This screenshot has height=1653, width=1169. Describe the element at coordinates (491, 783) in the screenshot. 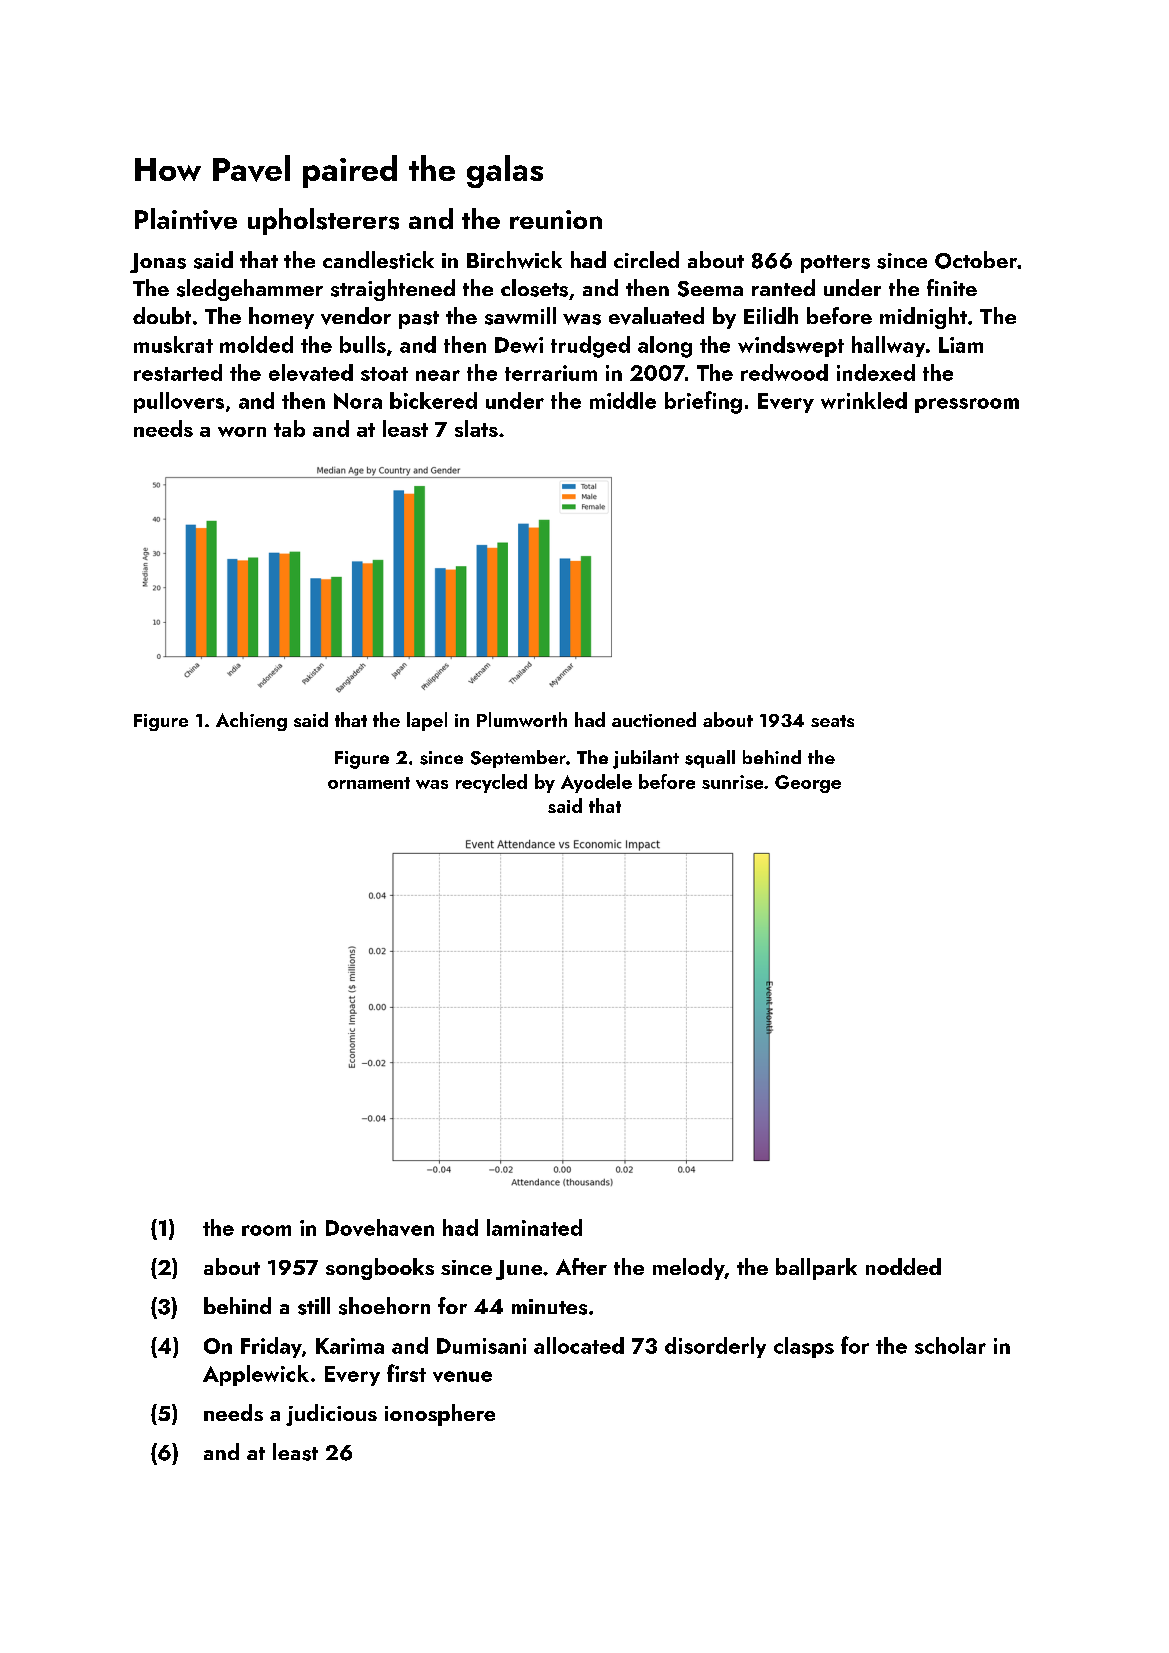

I see `recycled` at that location.
